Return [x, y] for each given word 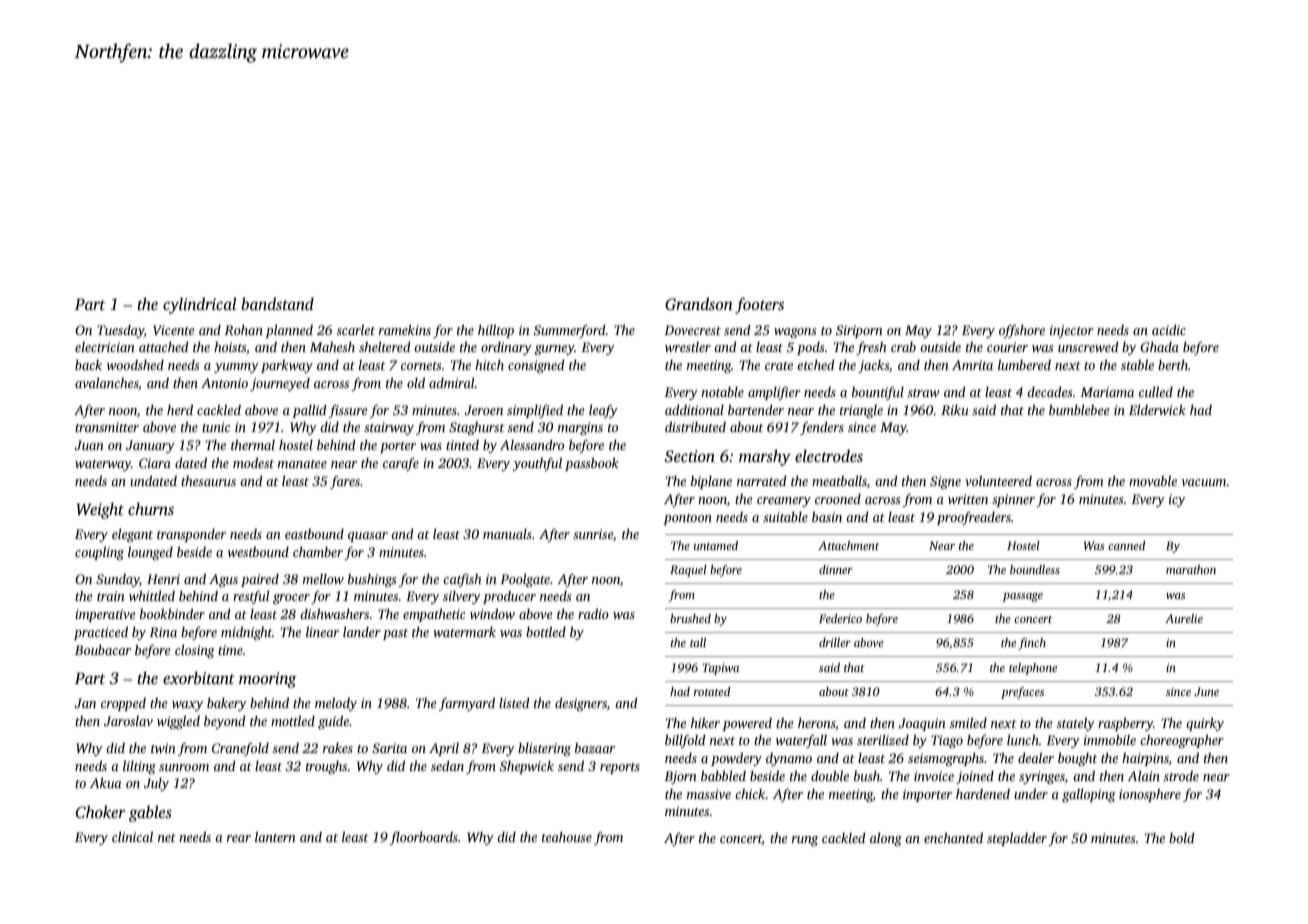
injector [1072, 331]
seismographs [946, 759]
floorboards [424, 838]
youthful [537, 464]
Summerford [570, 331]
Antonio [224, 383]
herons [816, 723]
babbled [723, 775]
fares [345, 482]
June [1206, 691]
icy [1177, 500]
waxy [187, 706]
